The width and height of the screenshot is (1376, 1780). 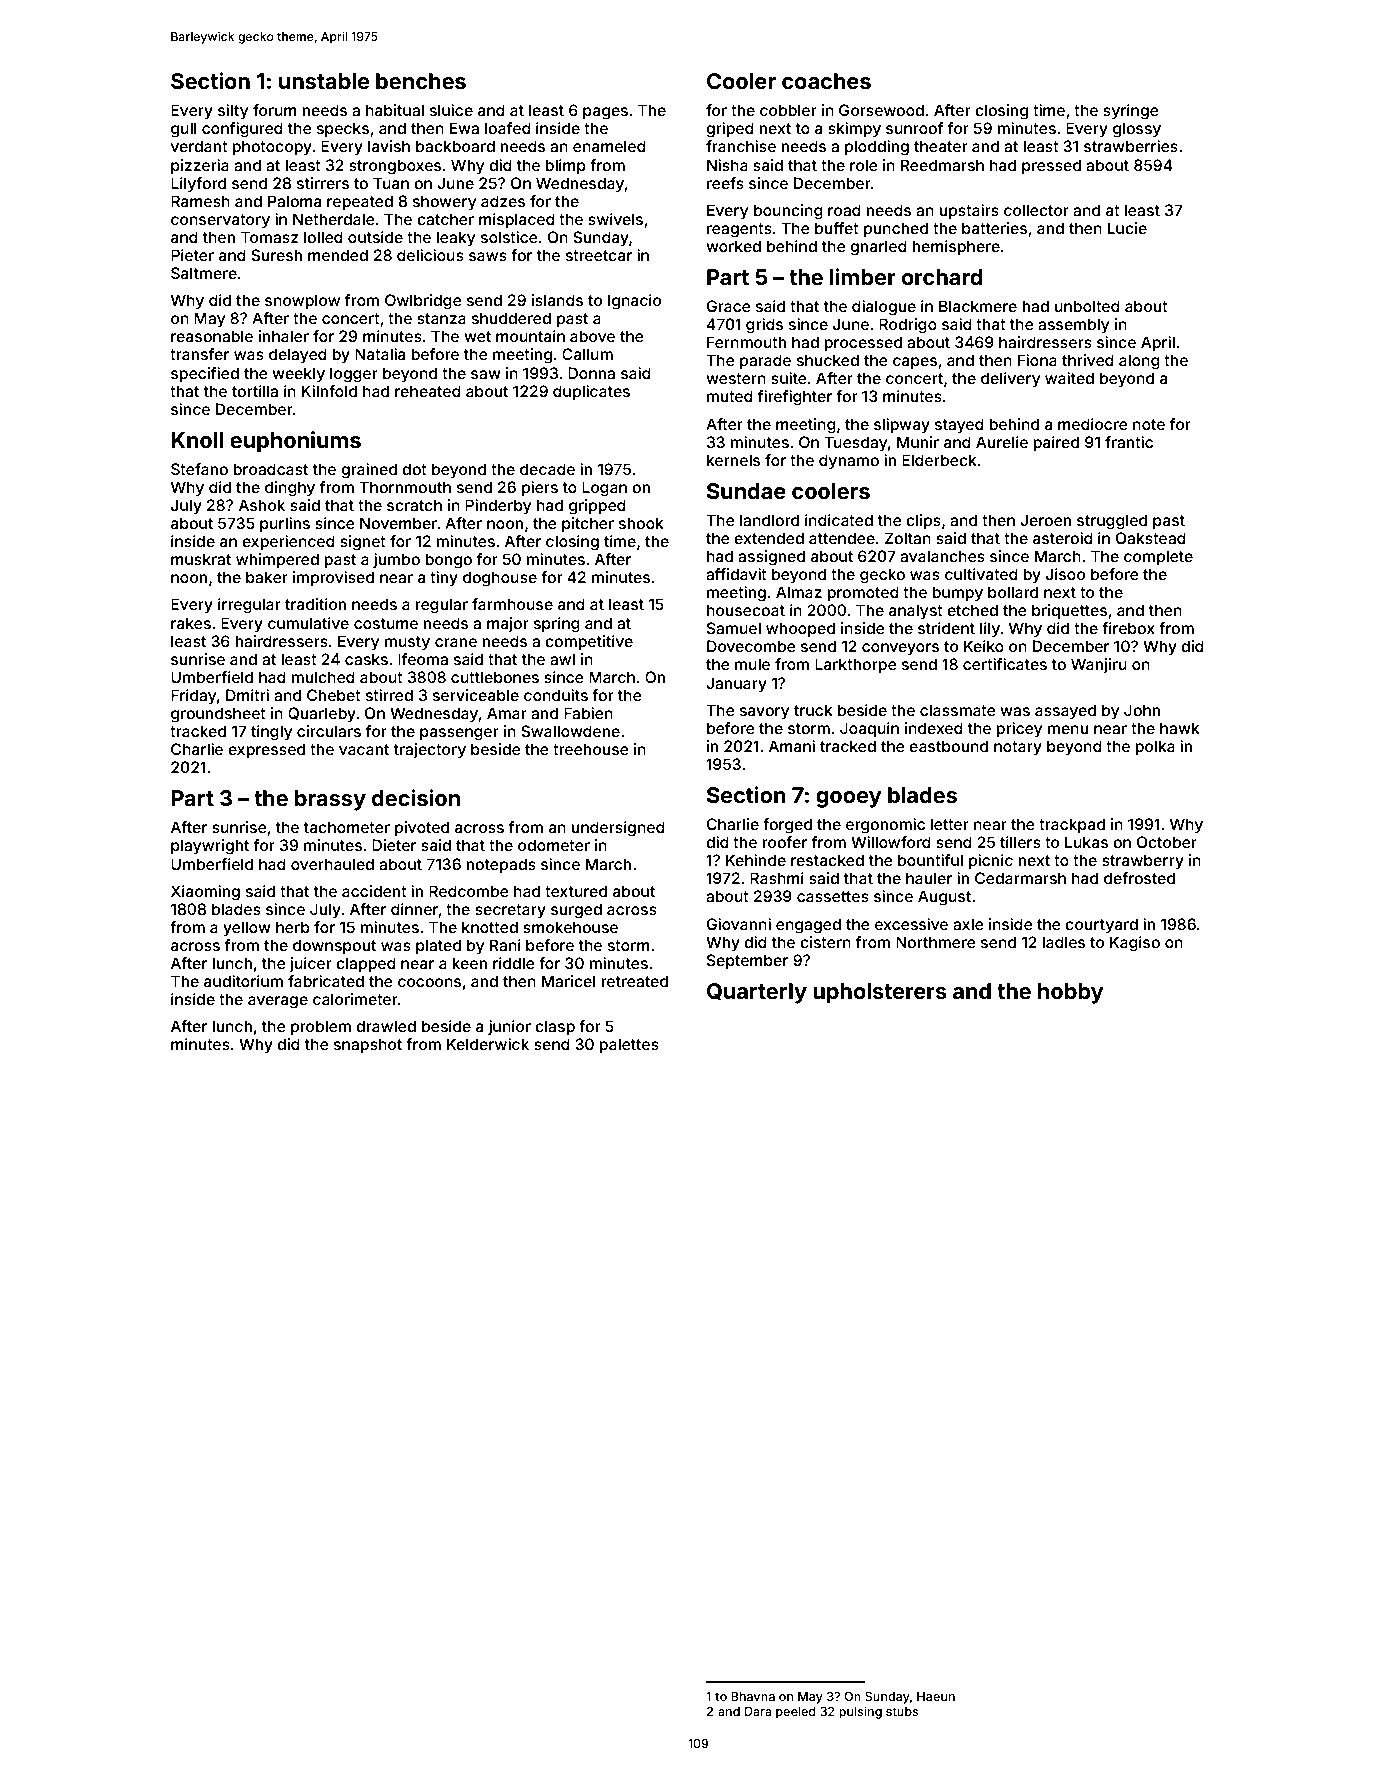 I want to click on snapshot, so click(x=368, y=1045).
